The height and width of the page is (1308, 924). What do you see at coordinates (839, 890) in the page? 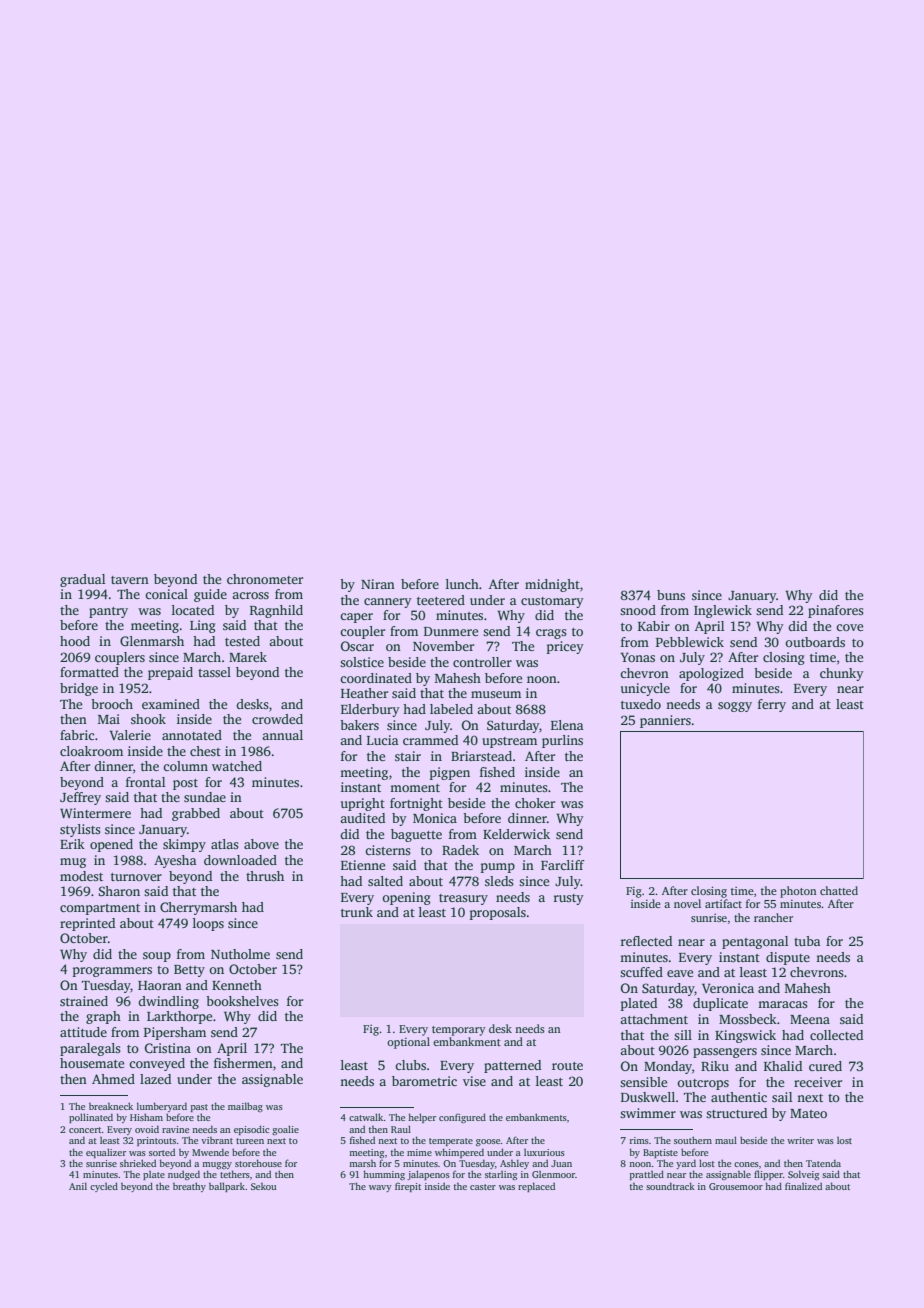
I see `chatted` at bounding box center [839, 890].
